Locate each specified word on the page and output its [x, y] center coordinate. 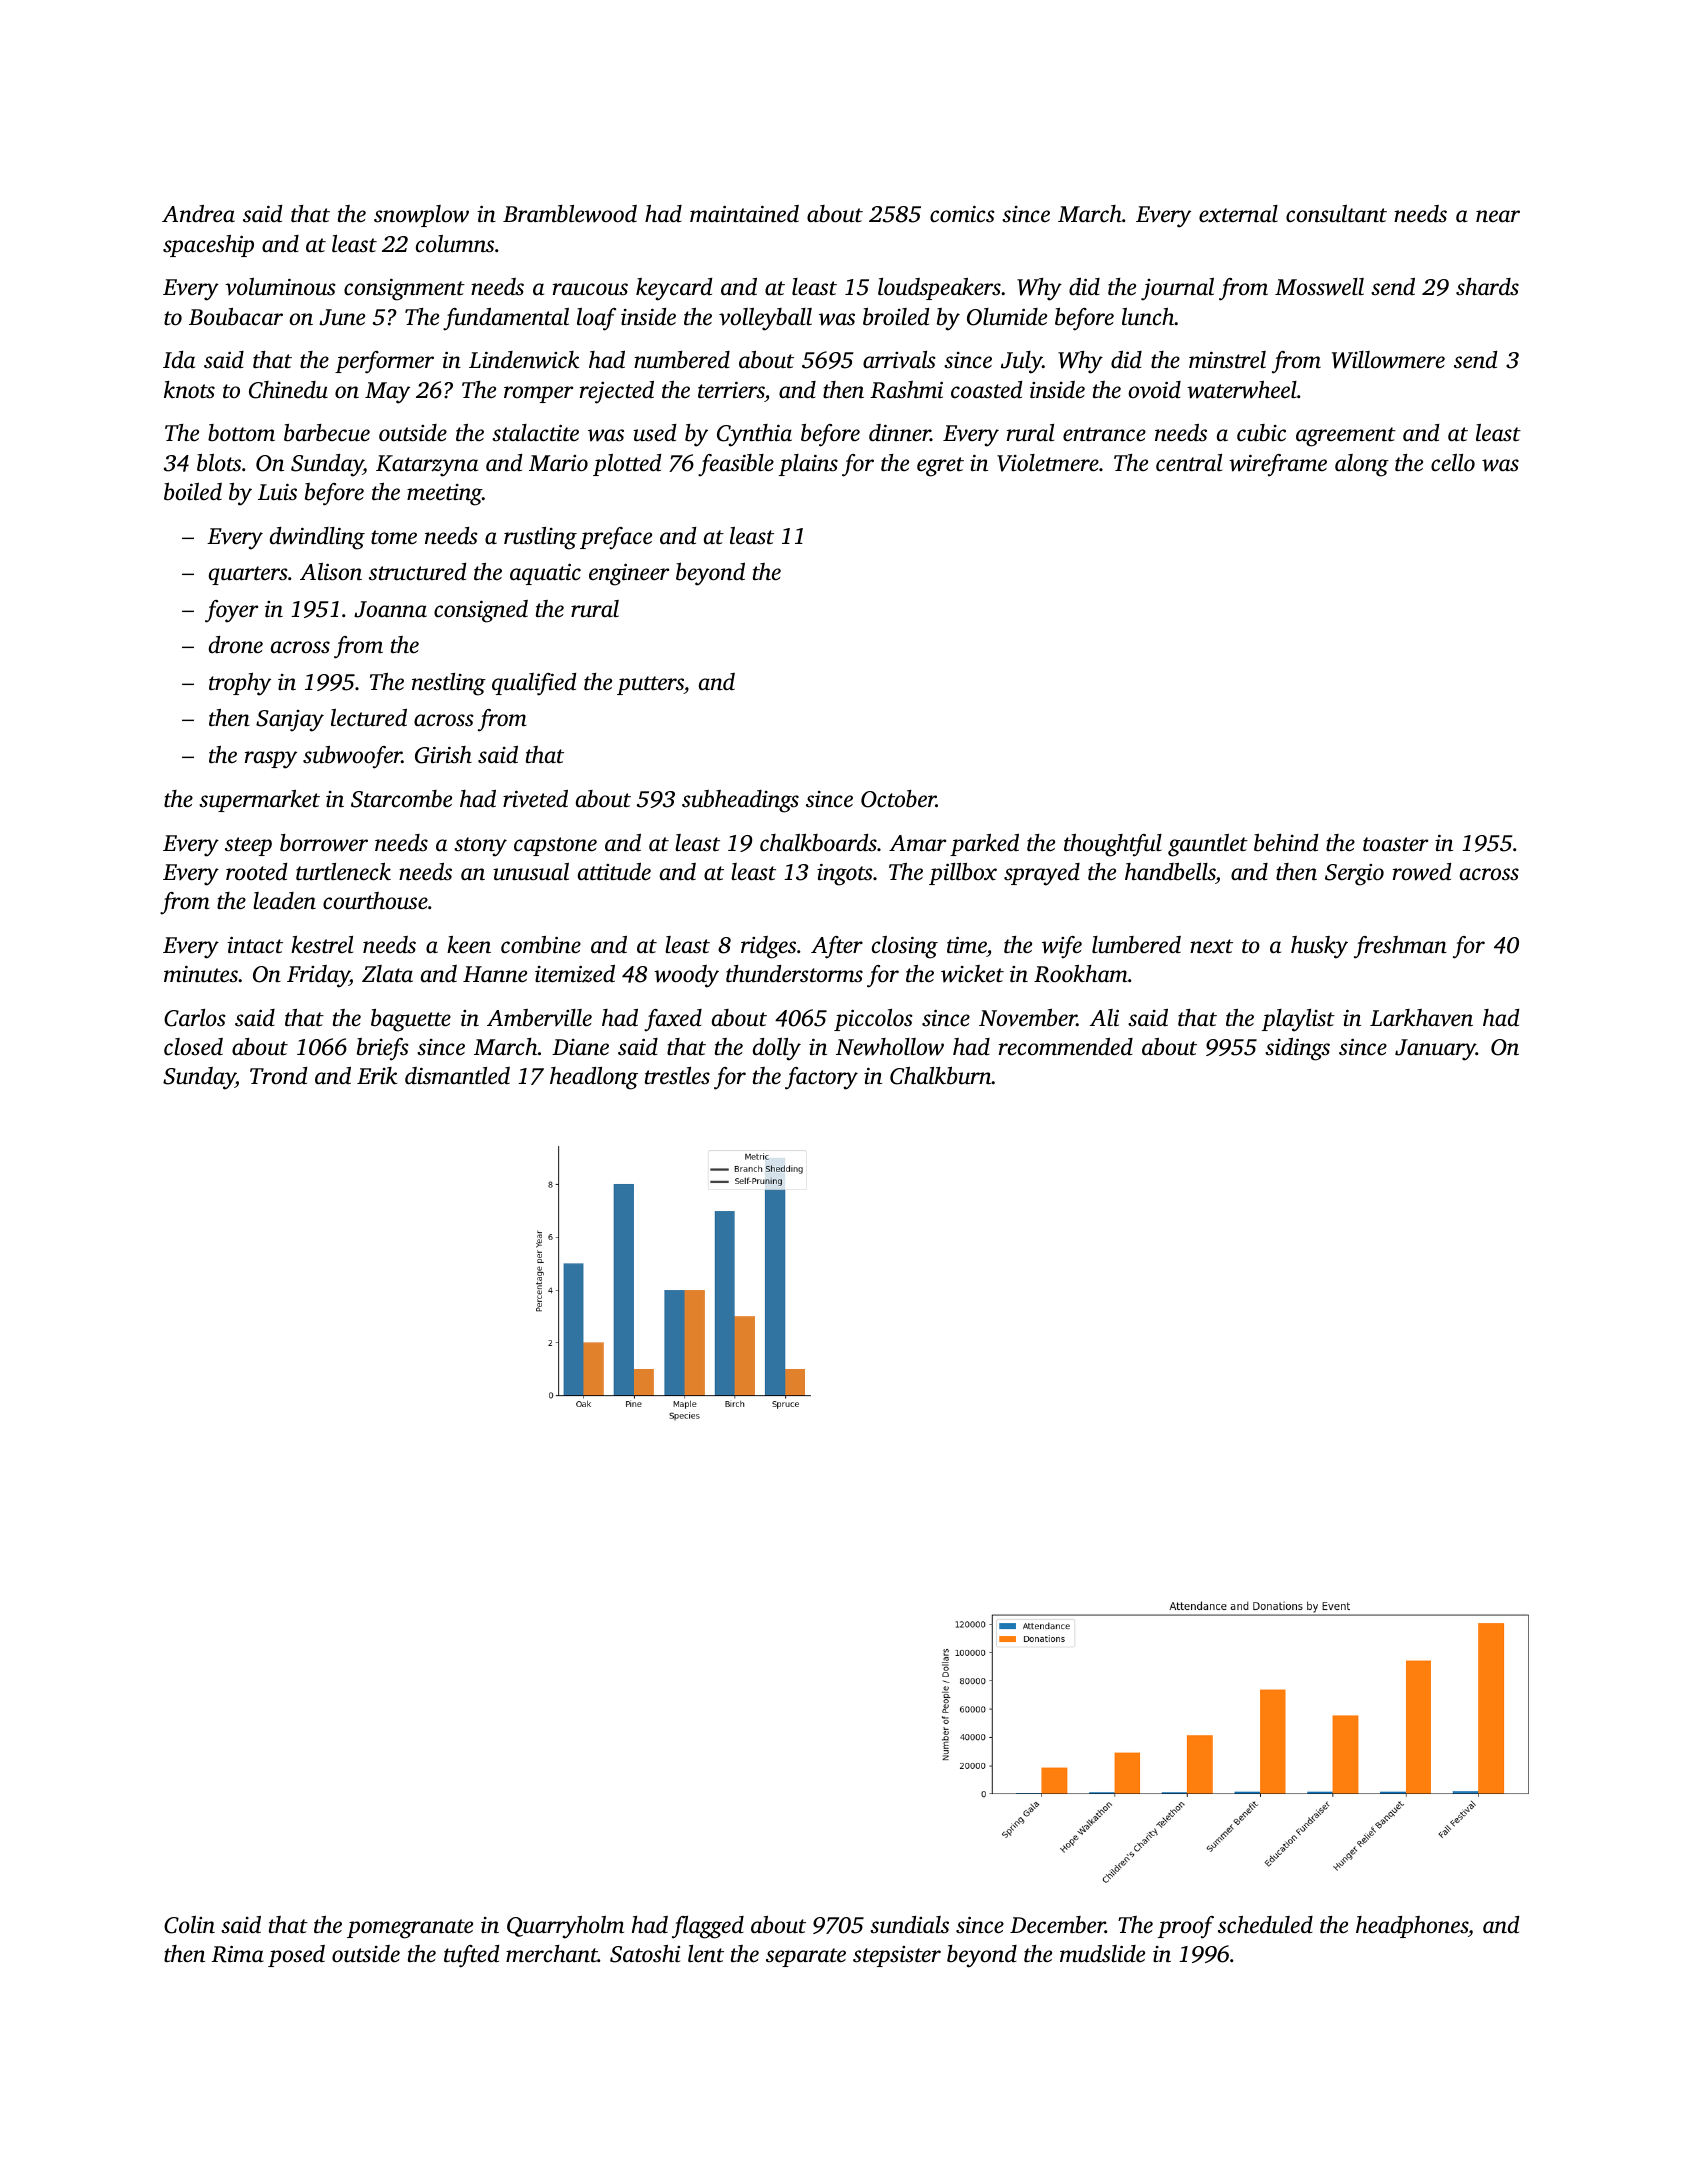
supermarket [259, 801]
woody [686, 976]
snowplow [421, 216]
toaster [1395, 844]
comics [962, 214]
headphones [1412, 1927]
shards [1487, 287]
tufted [471, 1956]
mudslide [1102, 1954]
